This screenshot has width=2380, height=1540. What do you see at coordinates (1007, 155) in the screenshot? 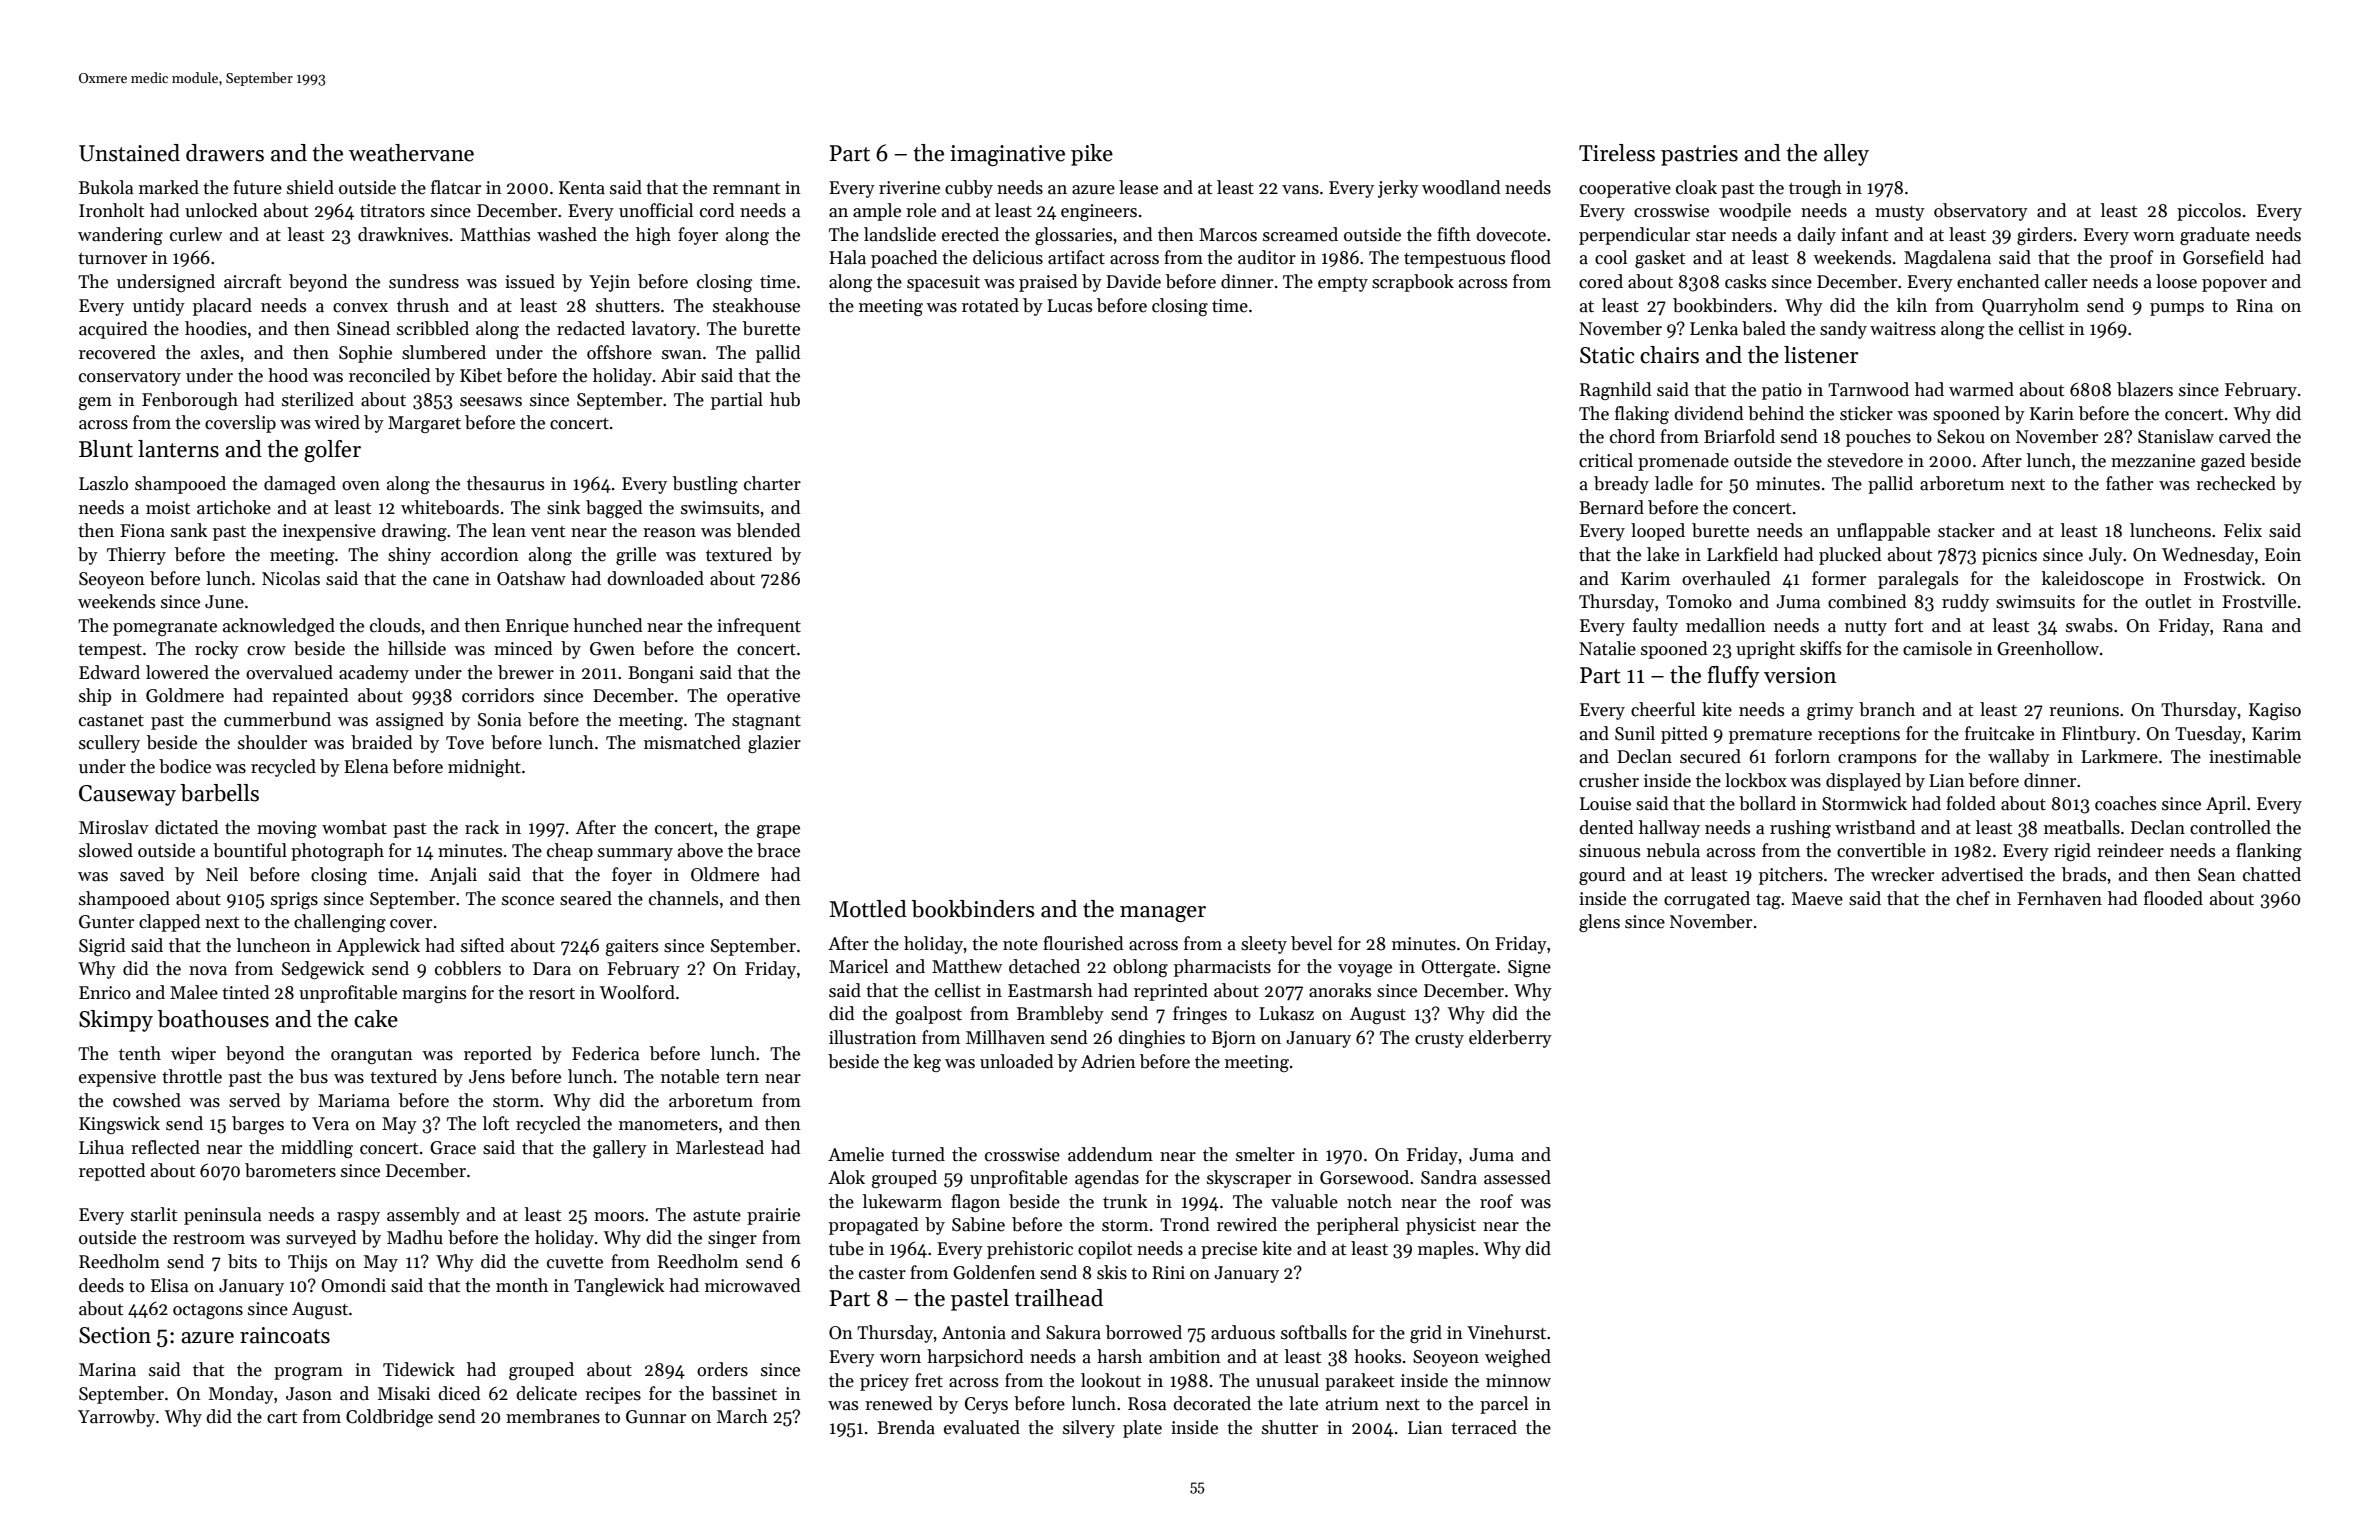
I see `imaginative` at bounding box center [1007, 155].
